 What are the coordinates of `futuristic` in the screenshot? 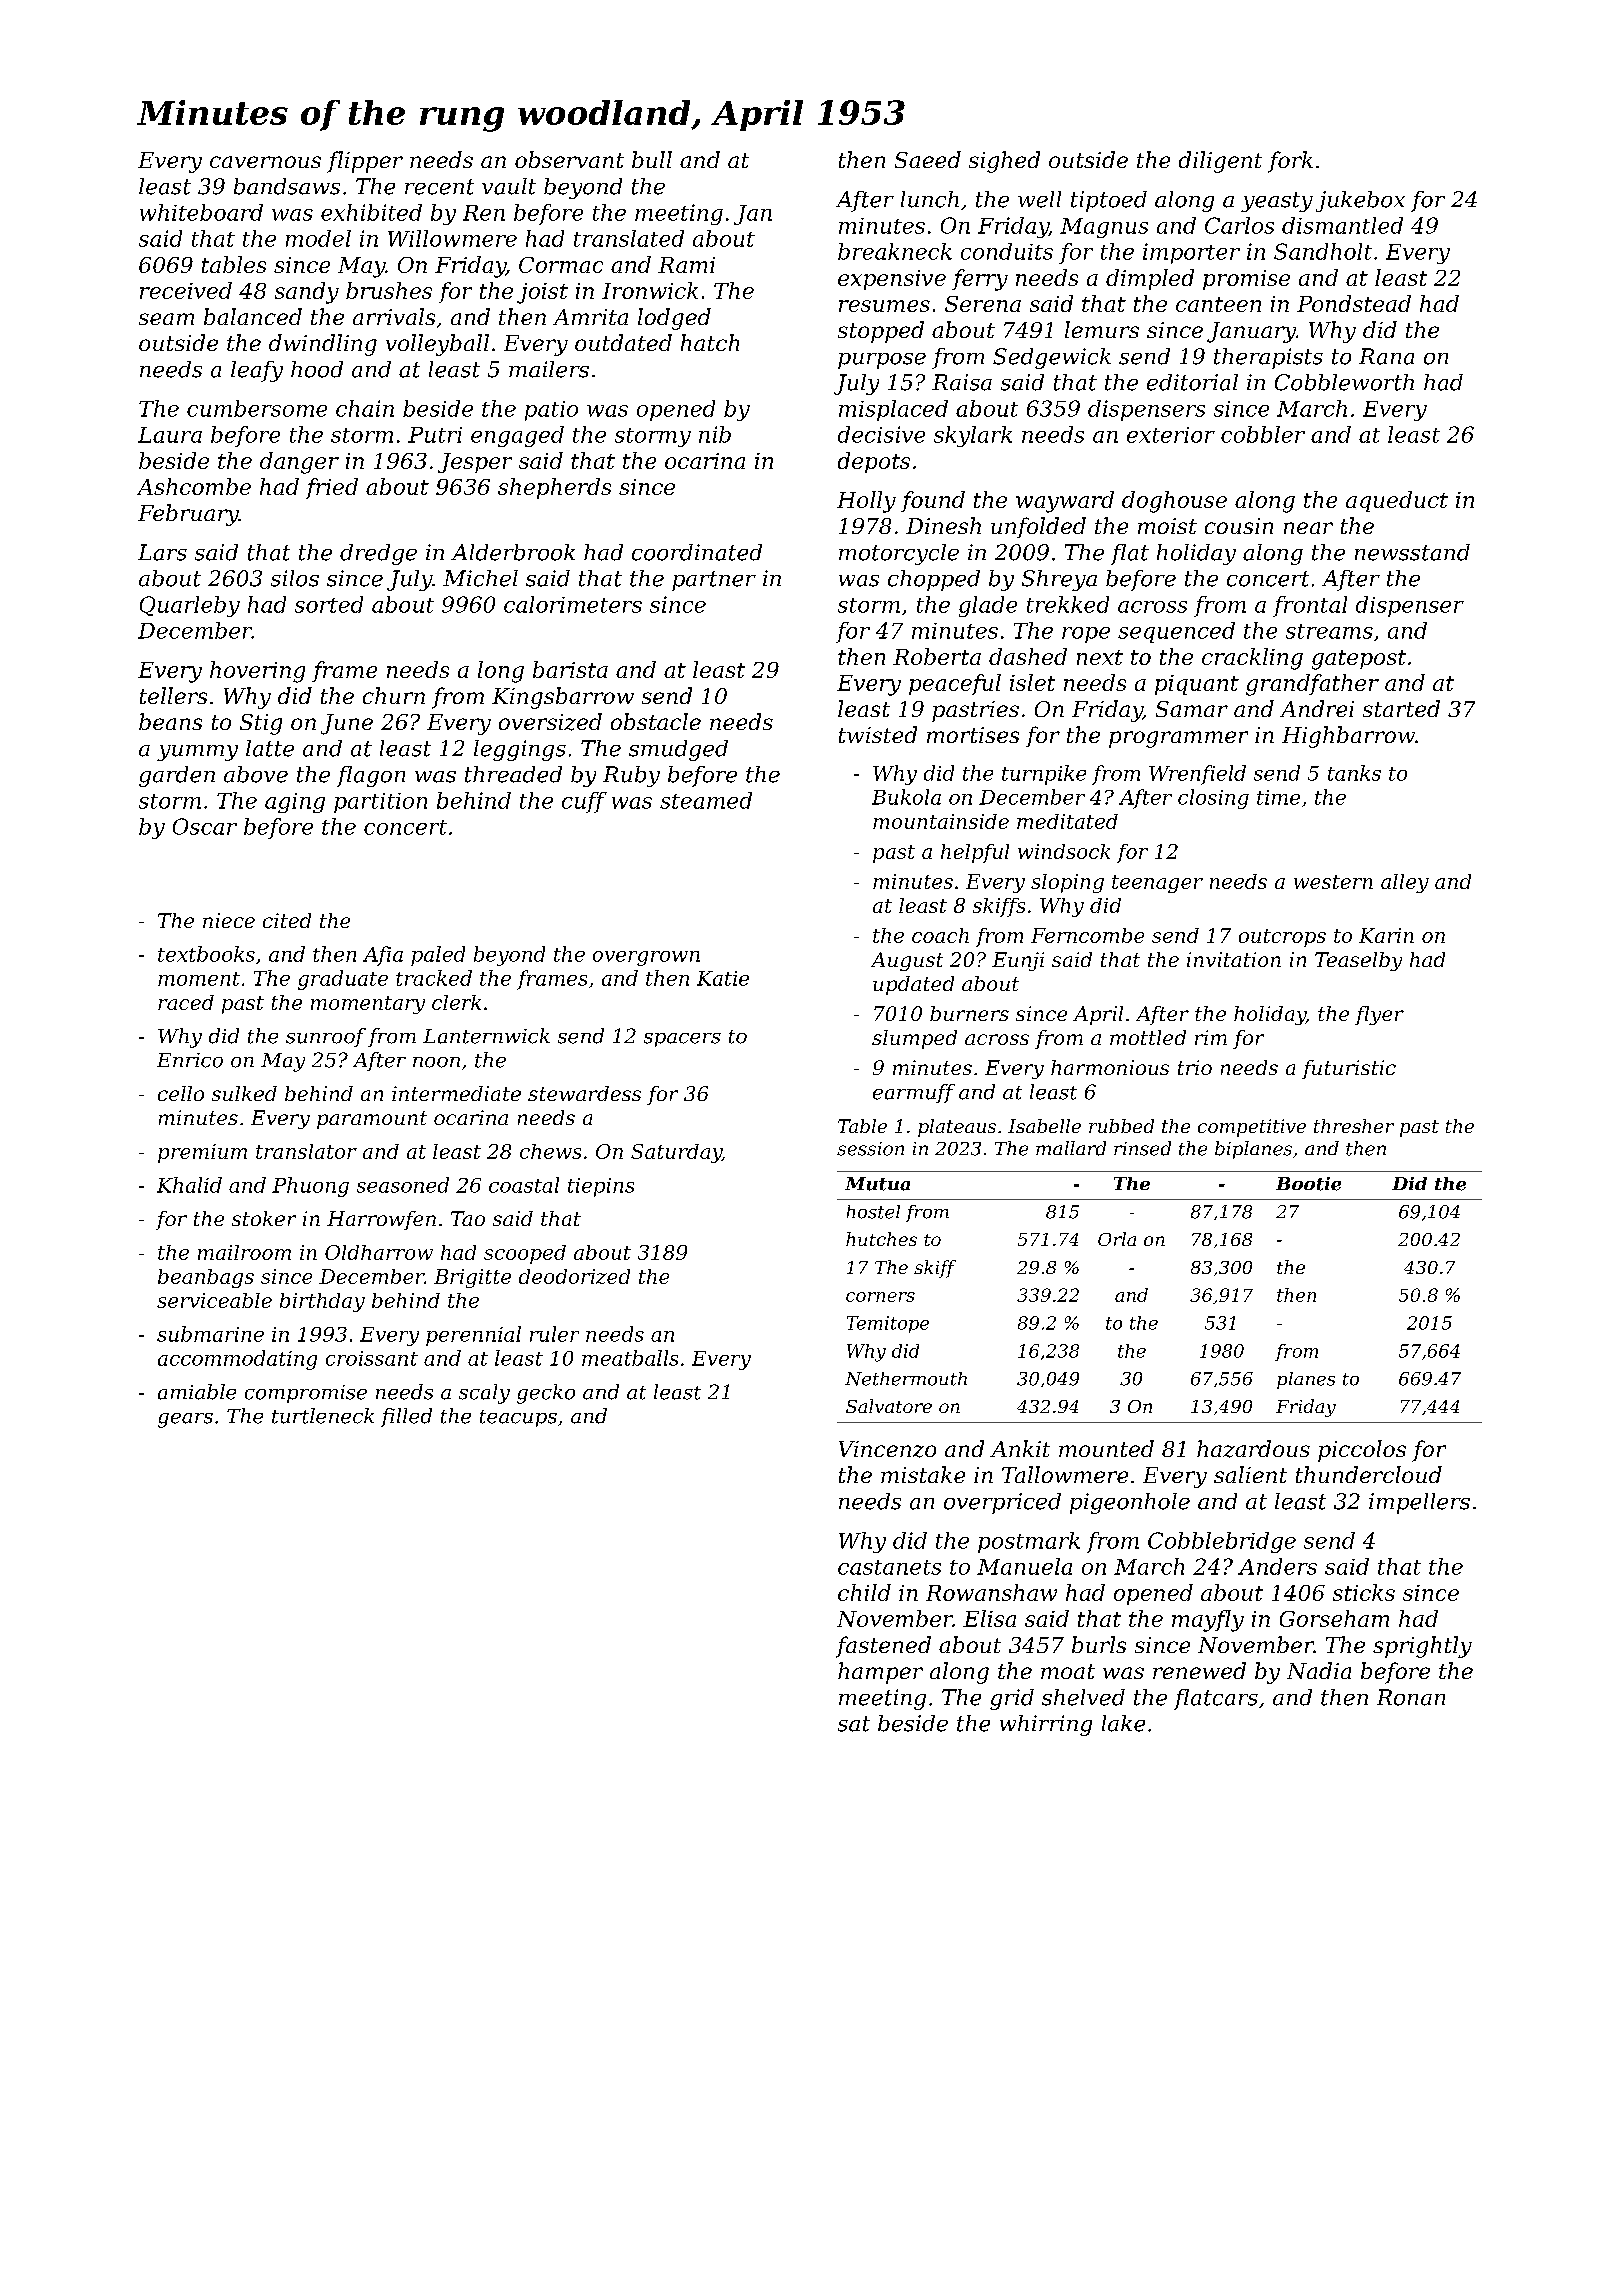 It's located at (1349, 1069).
